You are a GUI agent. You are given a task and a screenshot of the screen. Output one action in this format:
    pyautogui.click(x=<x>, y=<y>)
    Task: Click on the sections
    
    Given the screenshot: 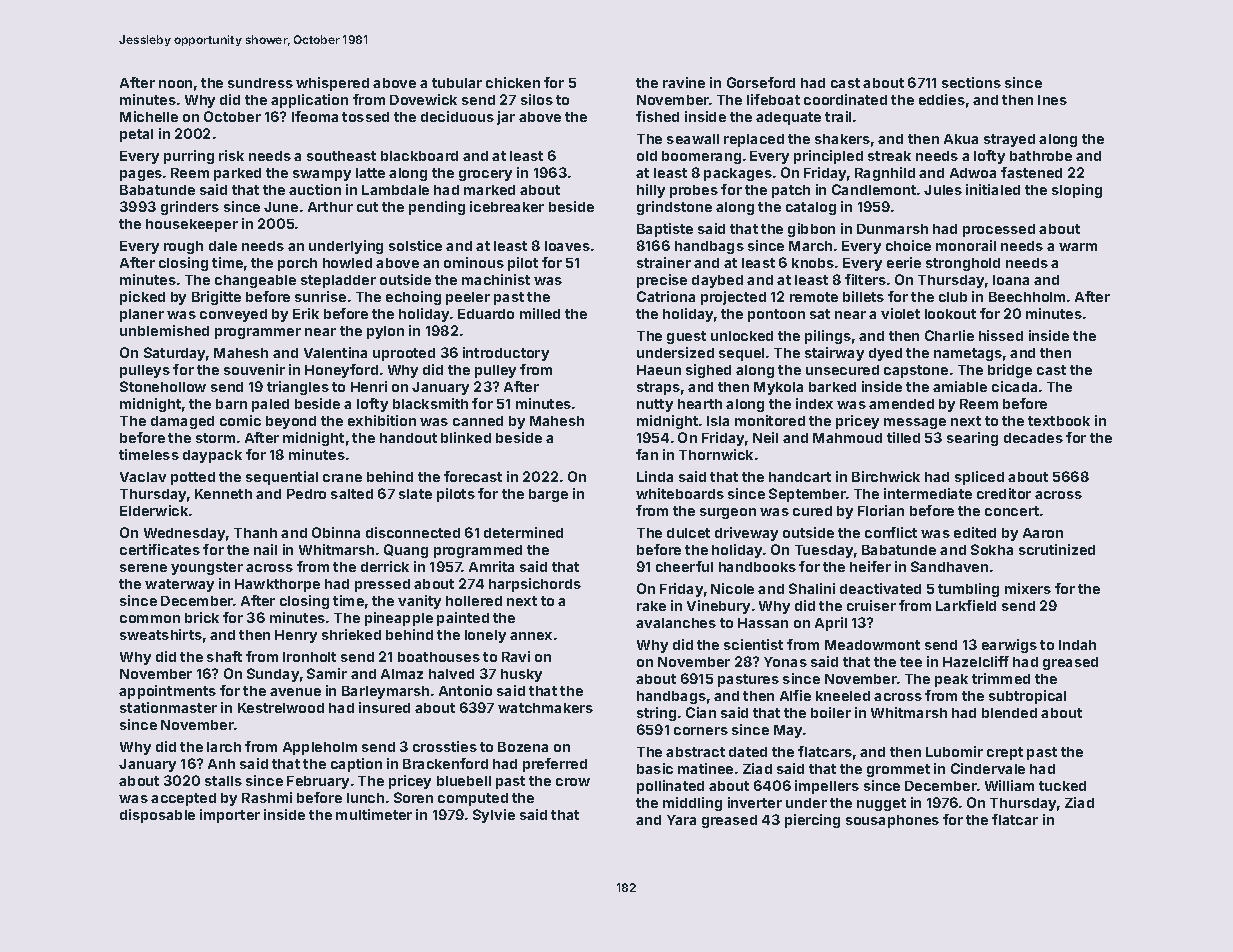 What is the action you would take?
    pyautogui.click(x=971, y=82)
